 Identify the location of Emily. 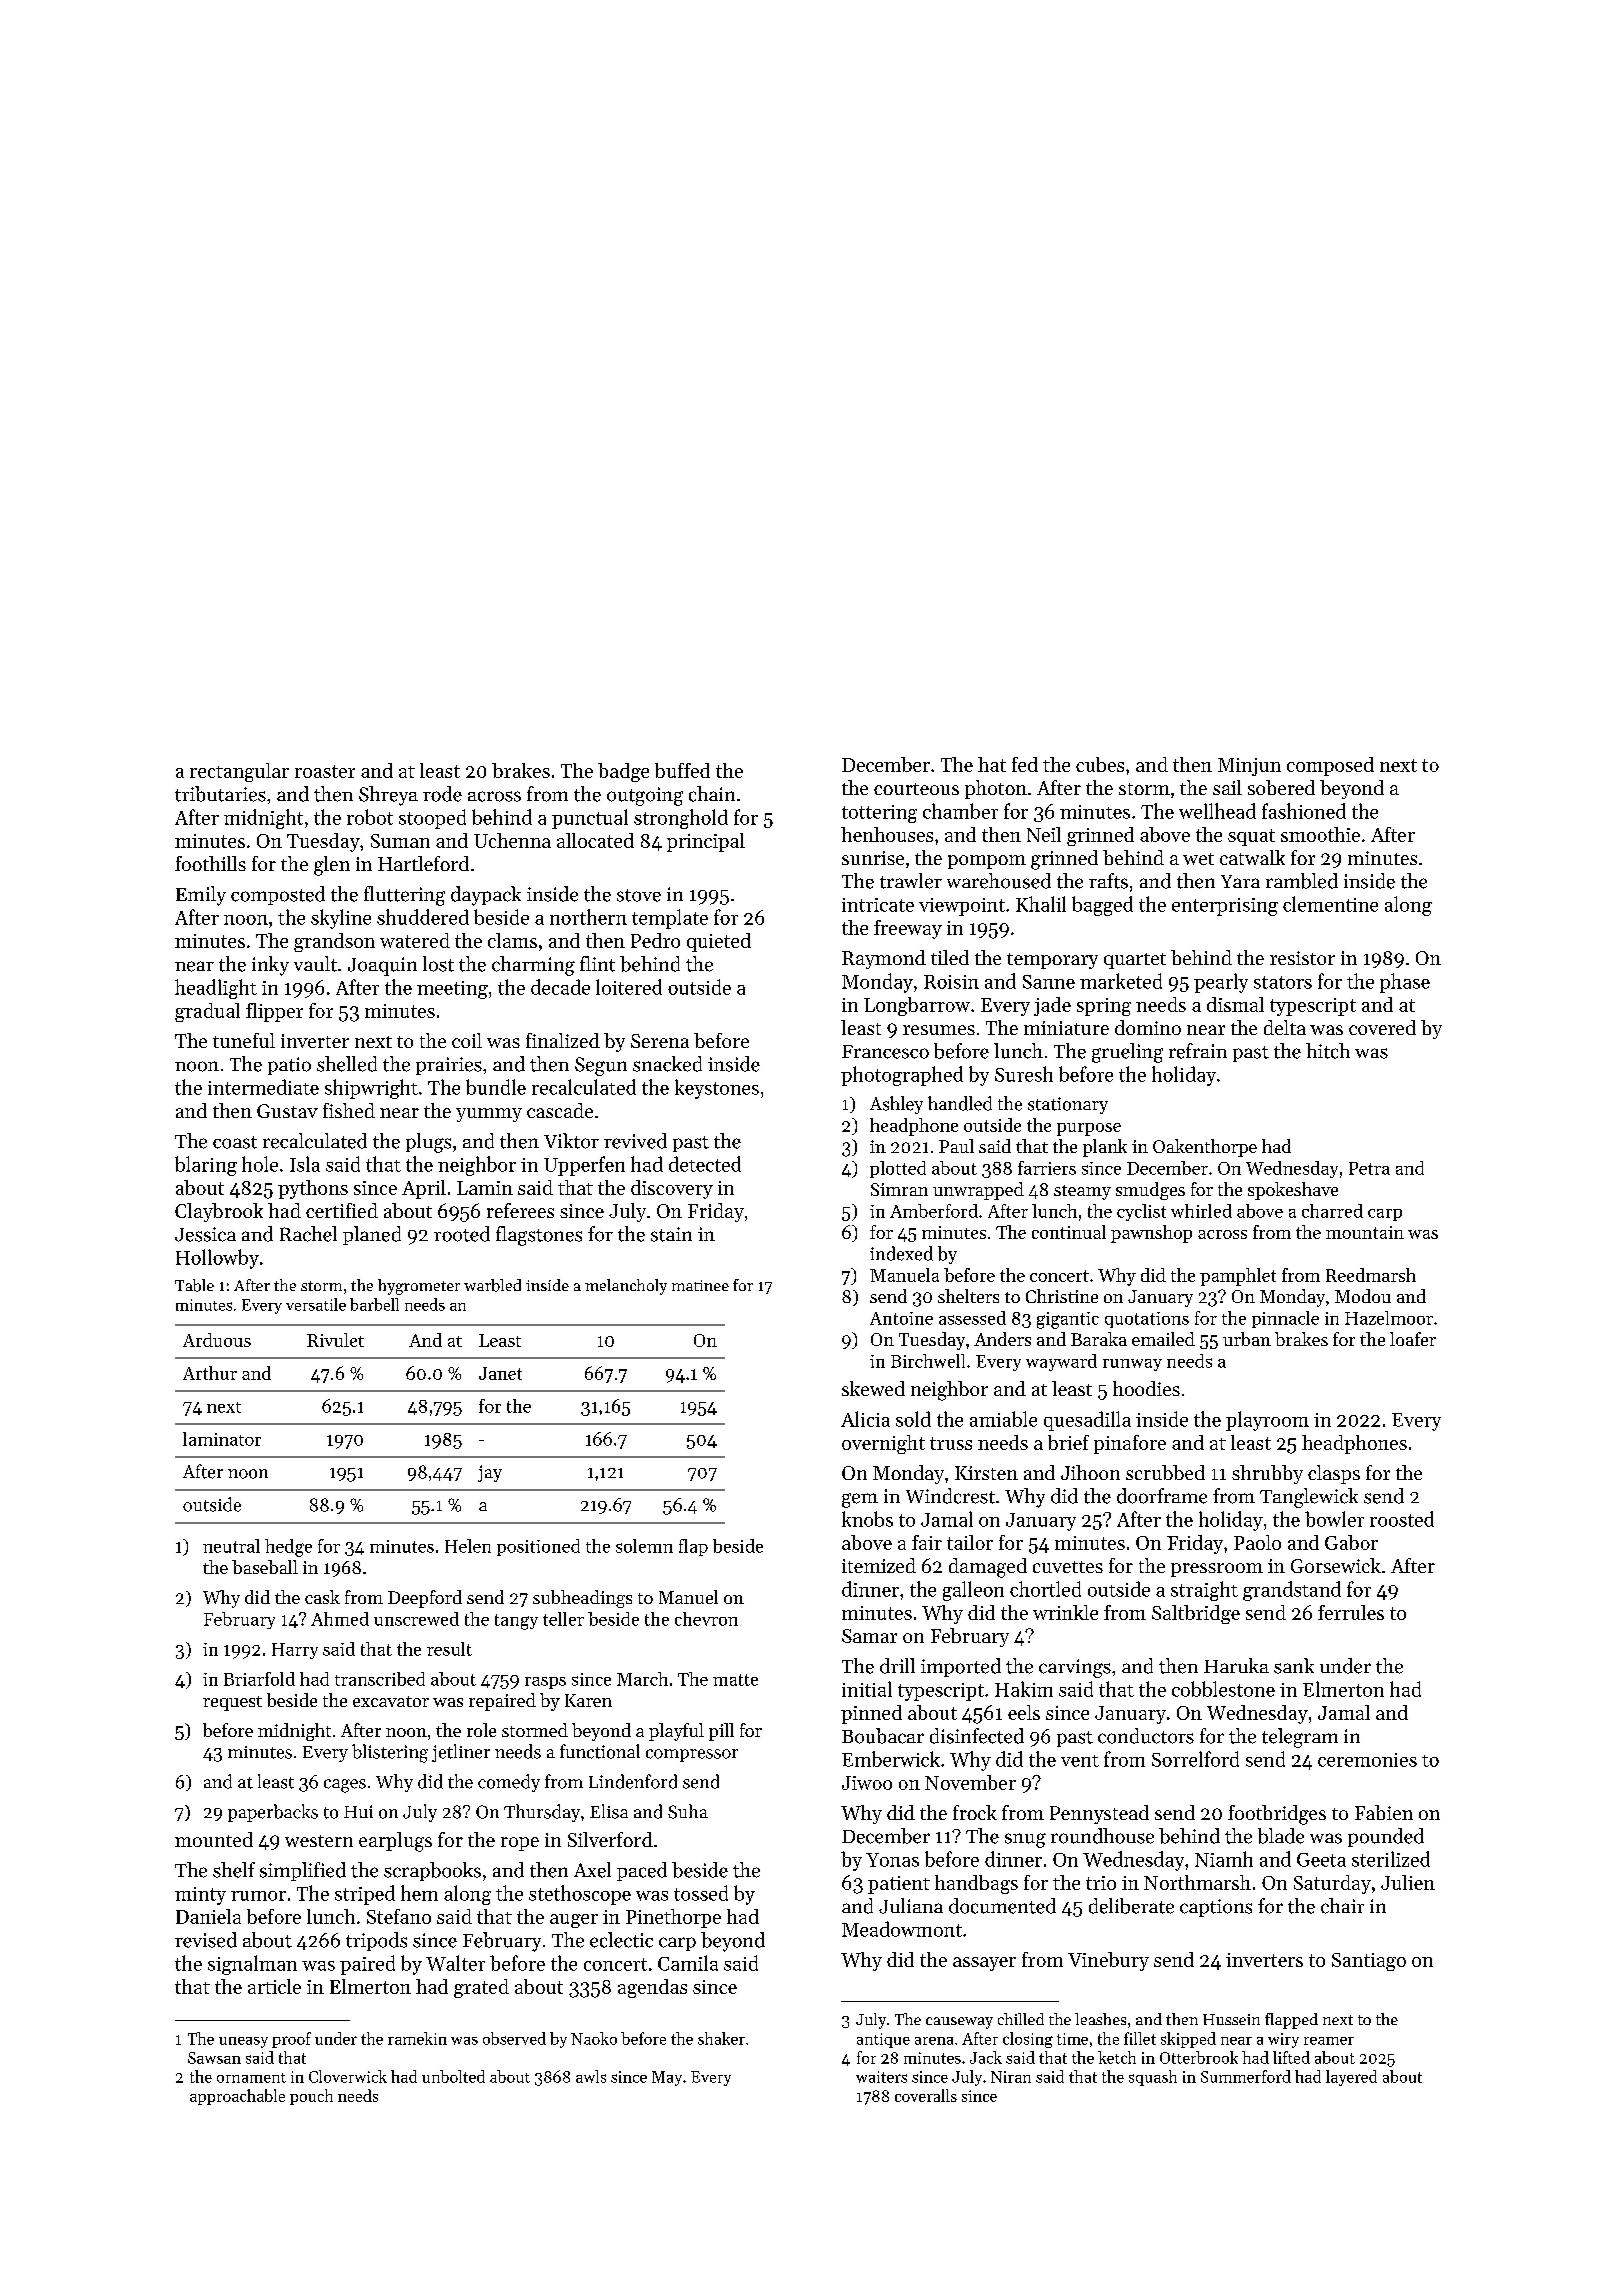
(201, 896).
